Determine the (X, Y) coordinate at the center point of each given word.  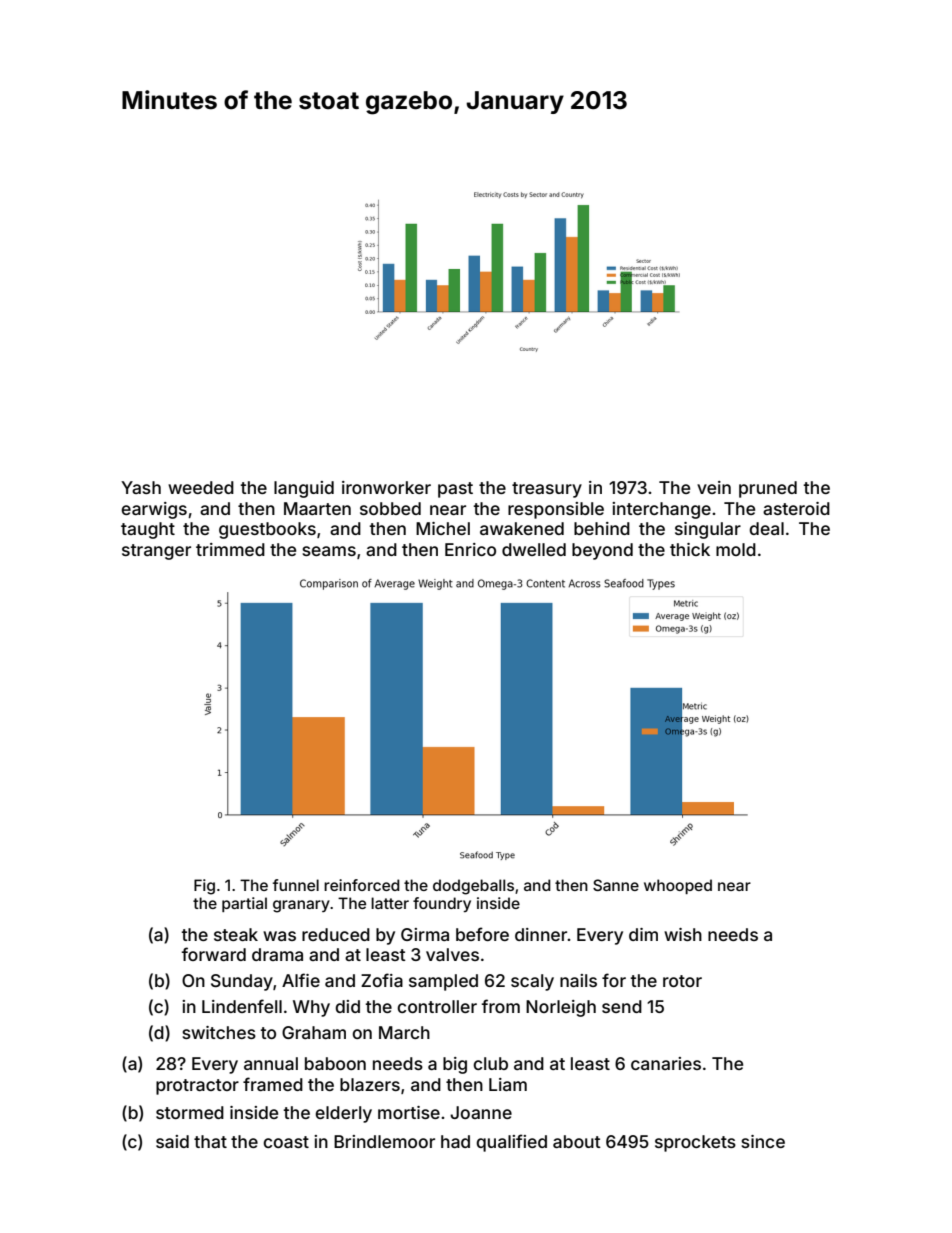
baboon (335, 1063)
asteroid (796, 508)
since (763, 1141)
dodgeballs (473, 887)
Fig (204, 887)
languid (304, 489)
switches (219, 1032)
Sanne (616, 885)
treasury (547, 490)
